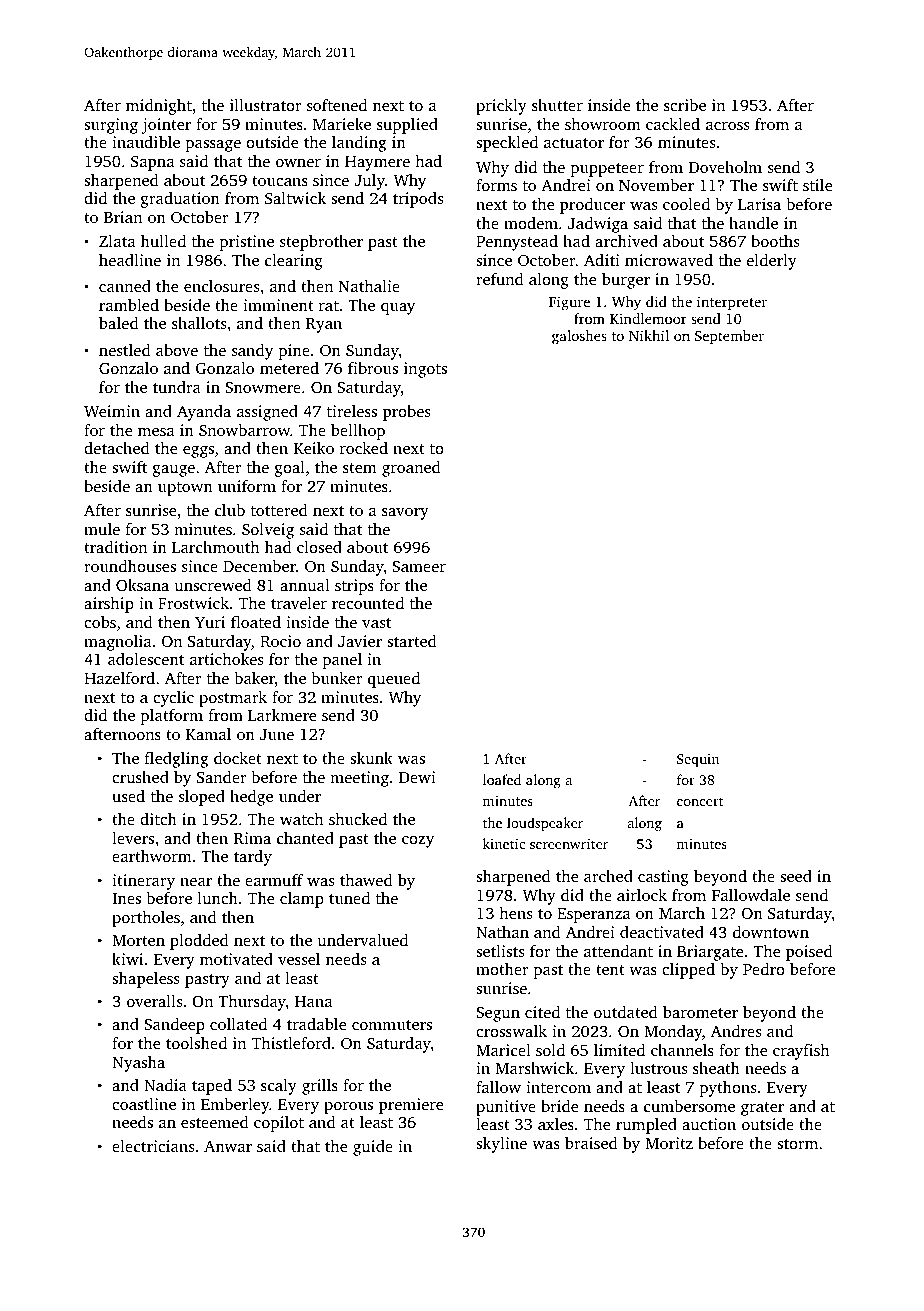 The height and width of the screenshot is (1311, 924). I want to click on September, so click(729, 337).
